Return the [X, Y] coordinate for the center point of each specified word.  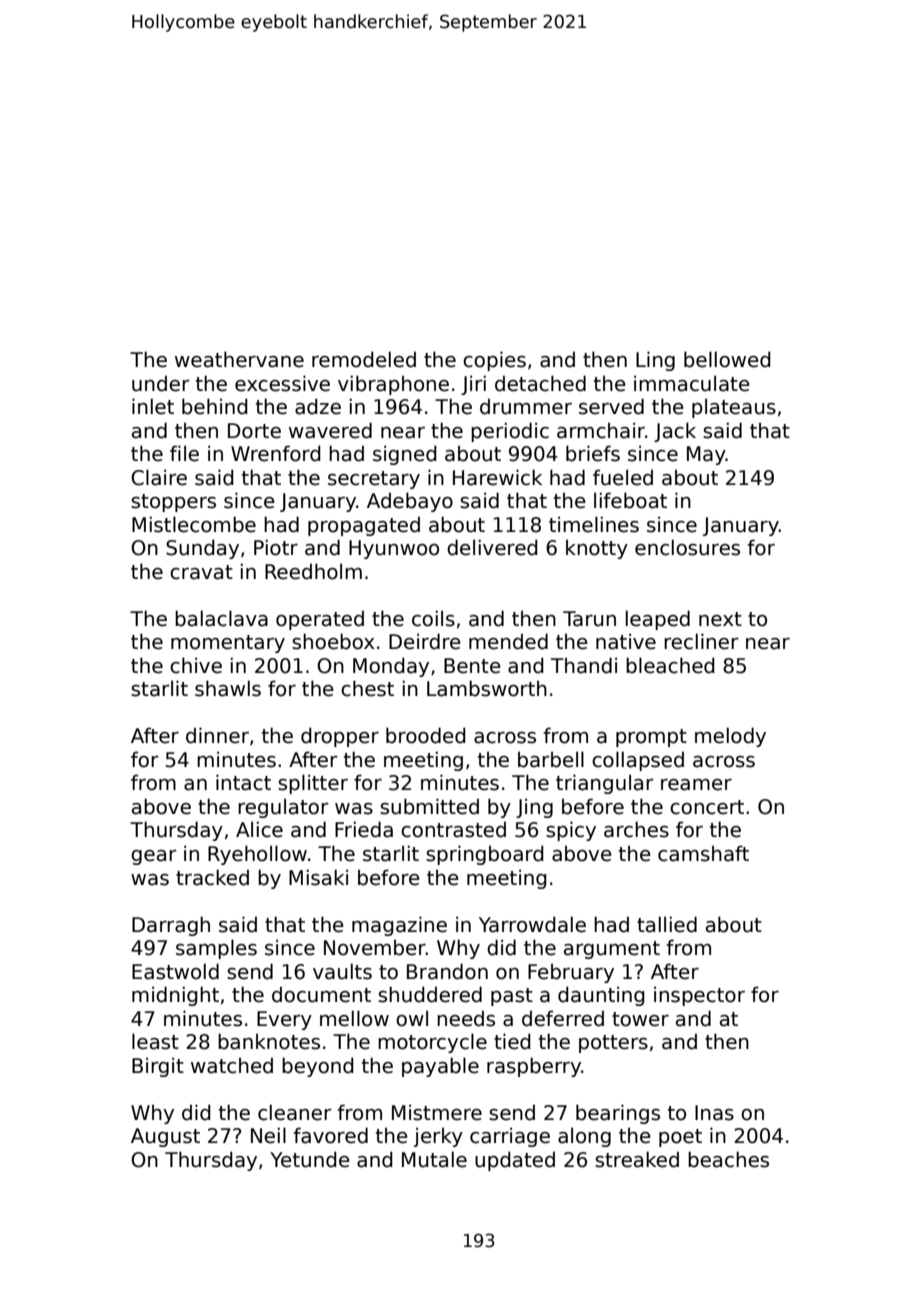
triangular [605, 784]
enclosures [687, 547]
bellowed [727, 359]
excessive [282, 383]
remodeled [364, 359]
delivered [492, 547]
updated [515, 1161]
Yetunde [310, 1159]
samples [216, 949]
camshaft [703, 853]
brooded [426, 735]
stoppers [173, 503]
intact [243, 782]
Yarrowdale [532, 924]
